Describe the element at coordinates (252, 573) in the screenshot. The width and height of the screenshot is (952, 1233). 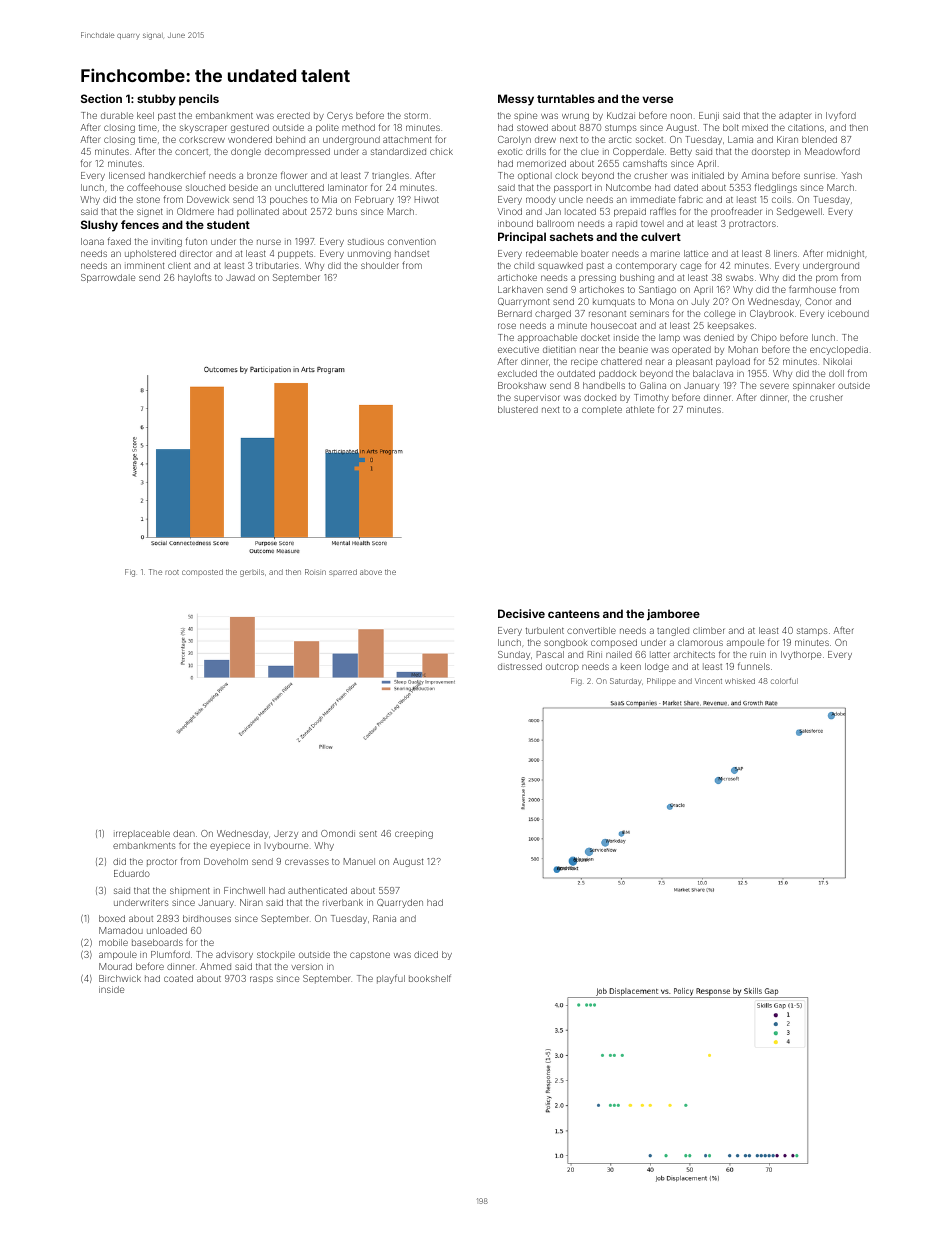
I see `gerbils` at that location.
